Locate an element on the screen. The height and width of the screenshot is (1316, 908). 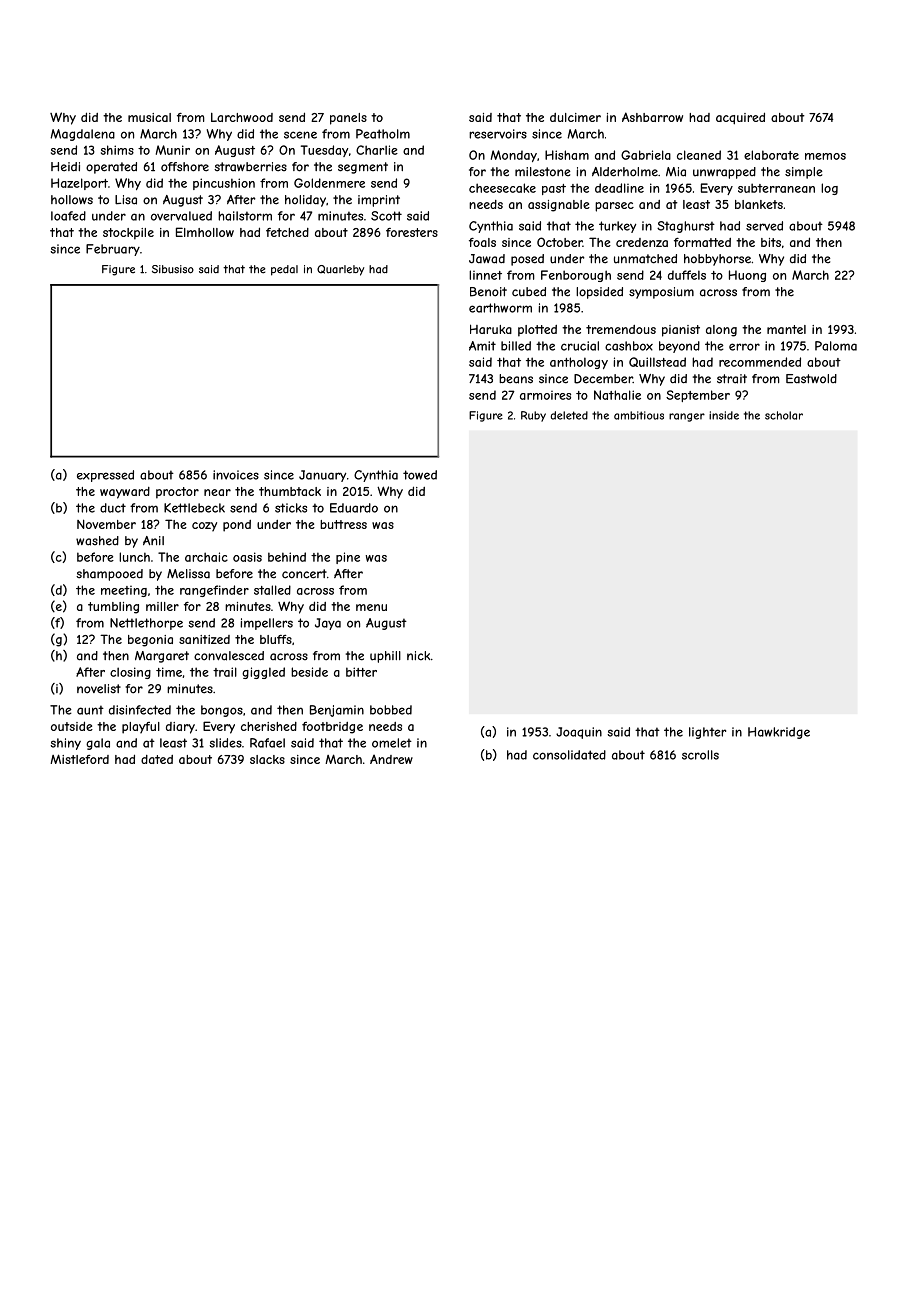
Joaquin is located at coordinates (579, 733).
